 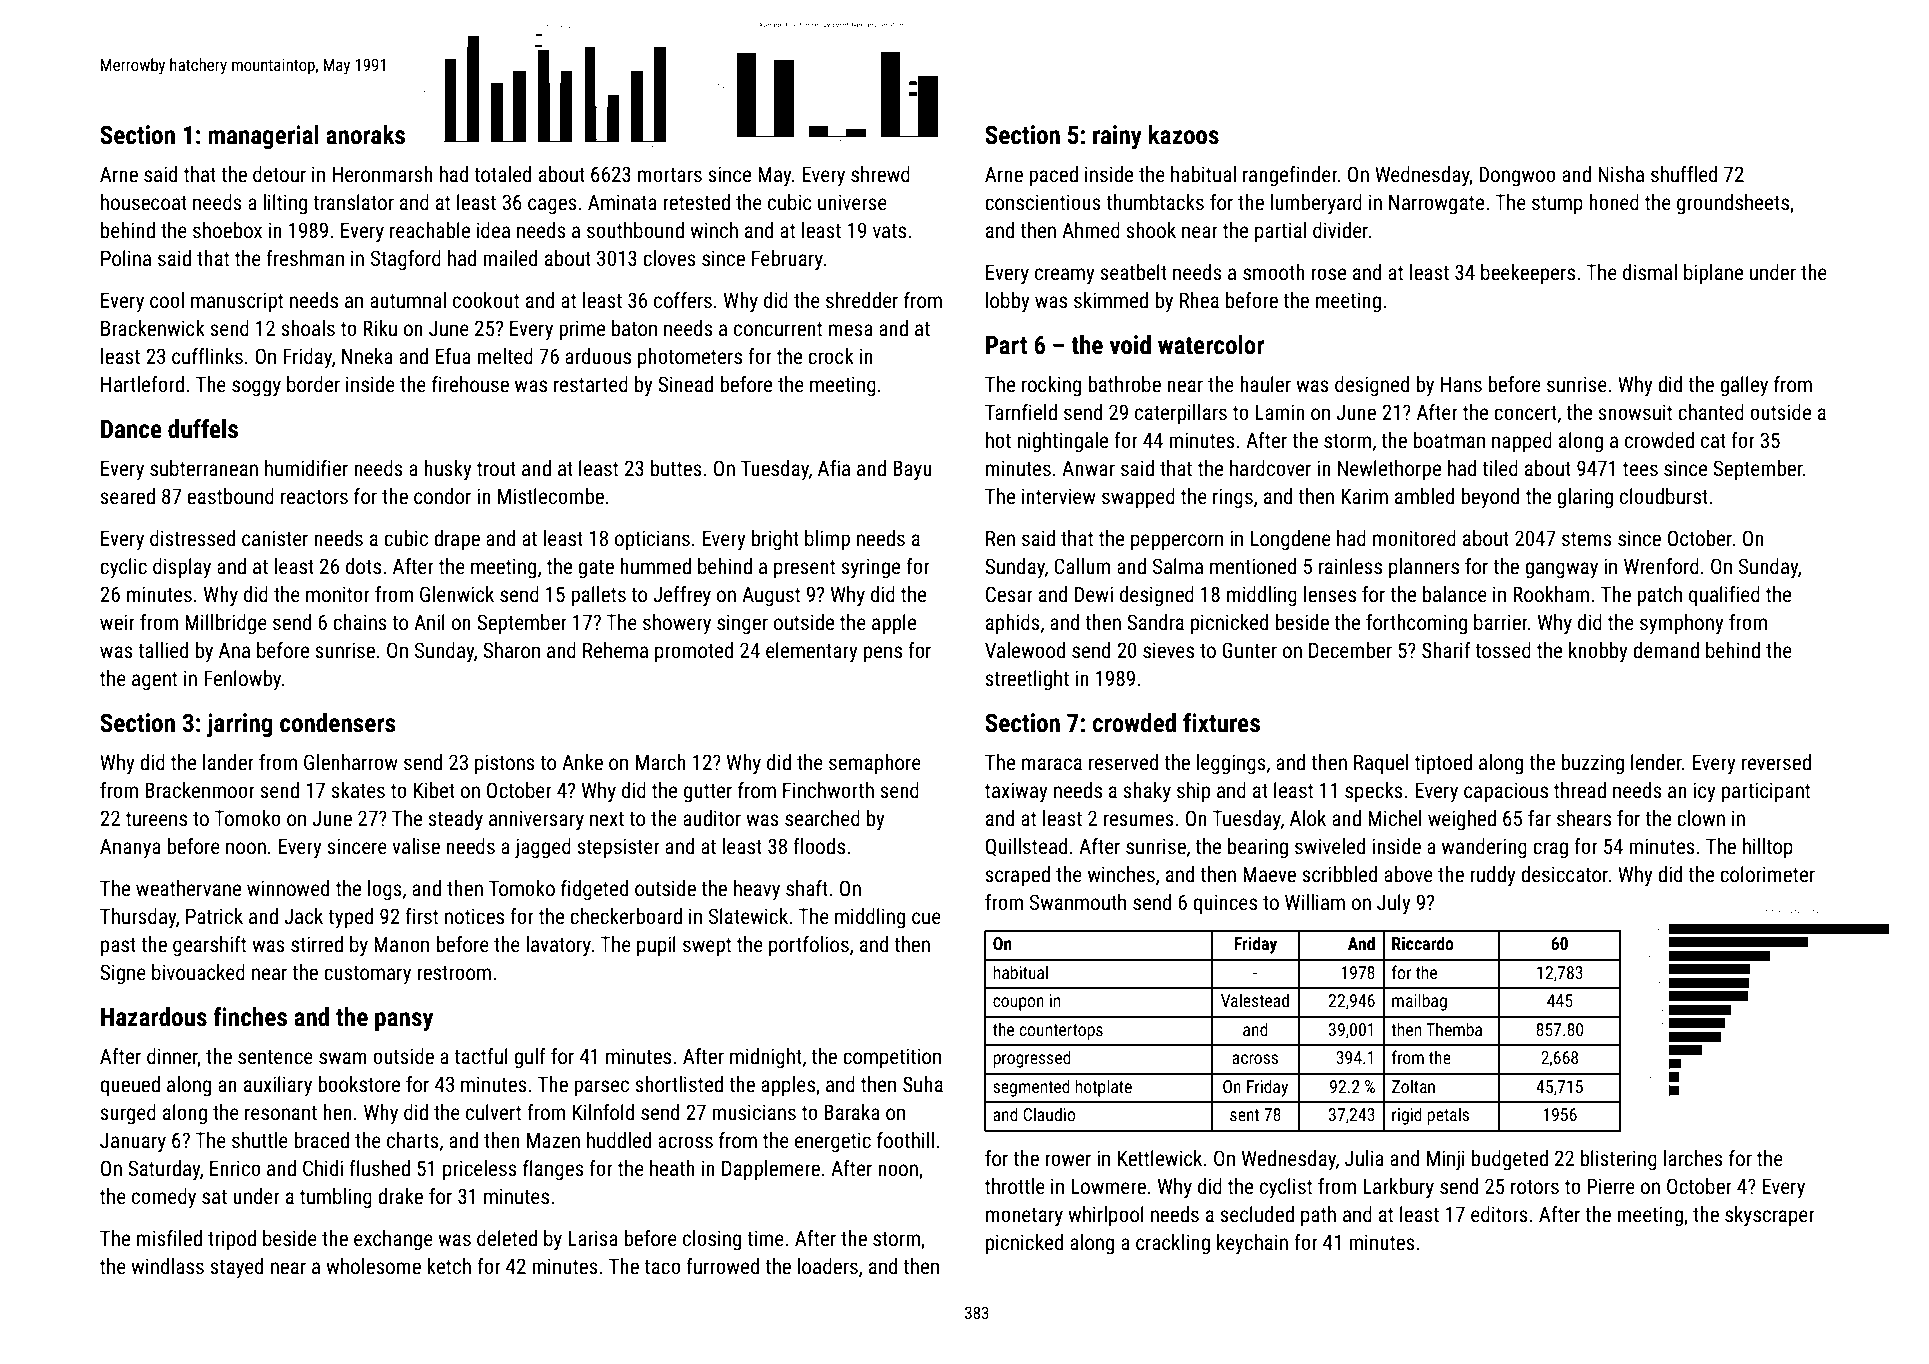 What do you see at coordinates (127, 496) in the document?
I see `seared` at bounding box center [127, 496].
